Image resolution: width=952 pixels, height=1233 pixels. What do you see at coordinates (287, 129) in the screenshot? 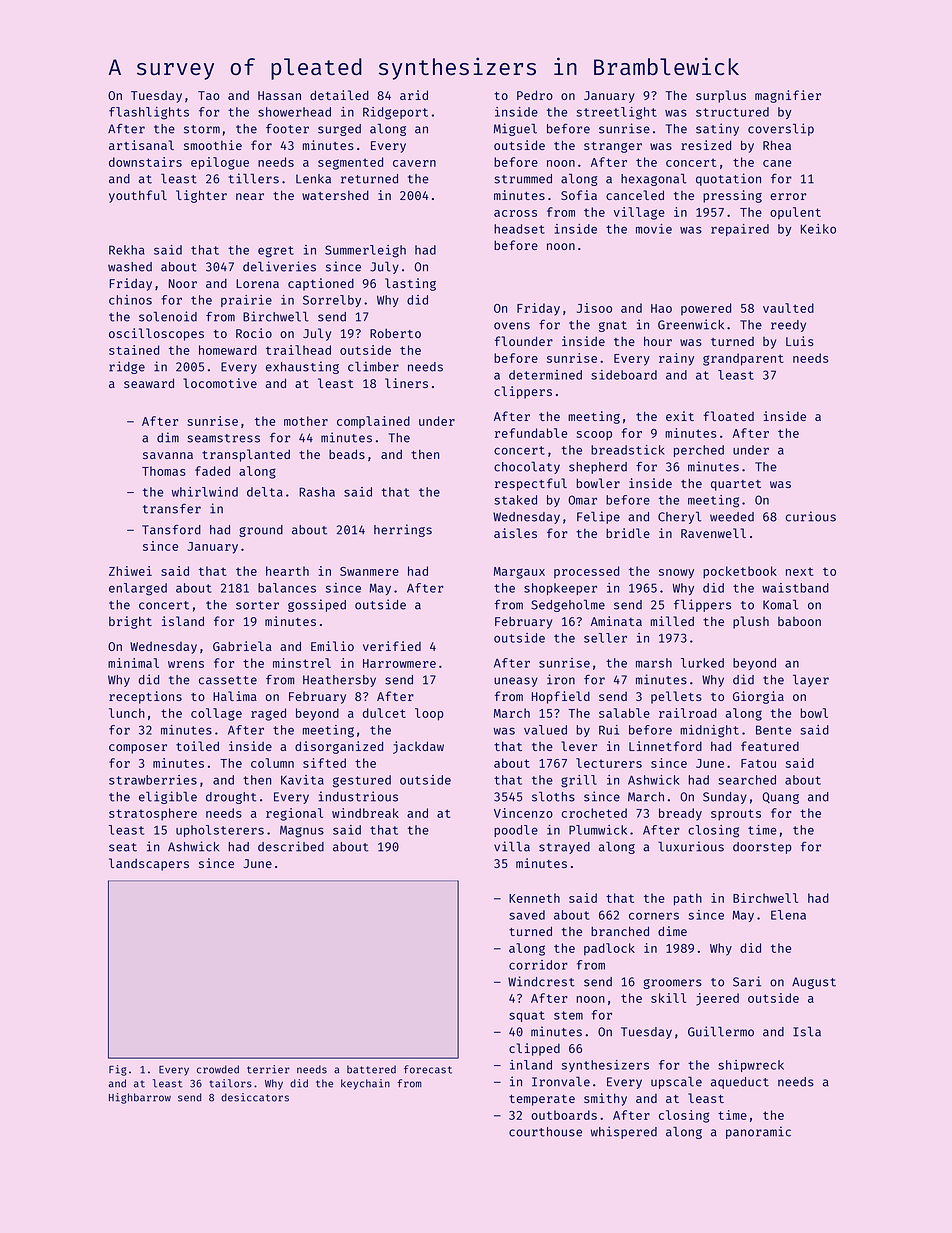
I see `footer` at bounding box center [287, 129].
